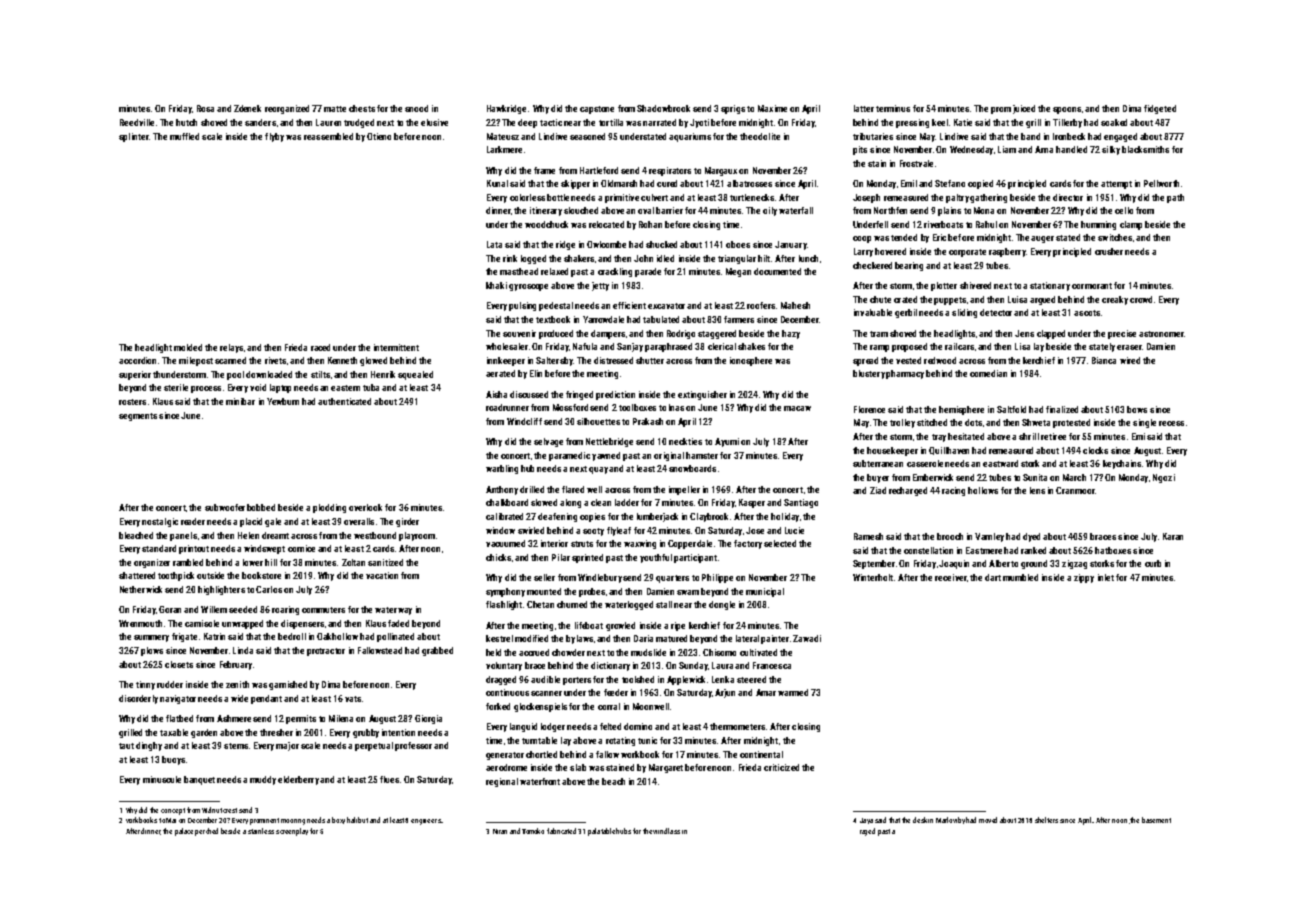 The width and height of the screenshot is (1308, 924). I want to click on sanitized, so click(385, 562).
